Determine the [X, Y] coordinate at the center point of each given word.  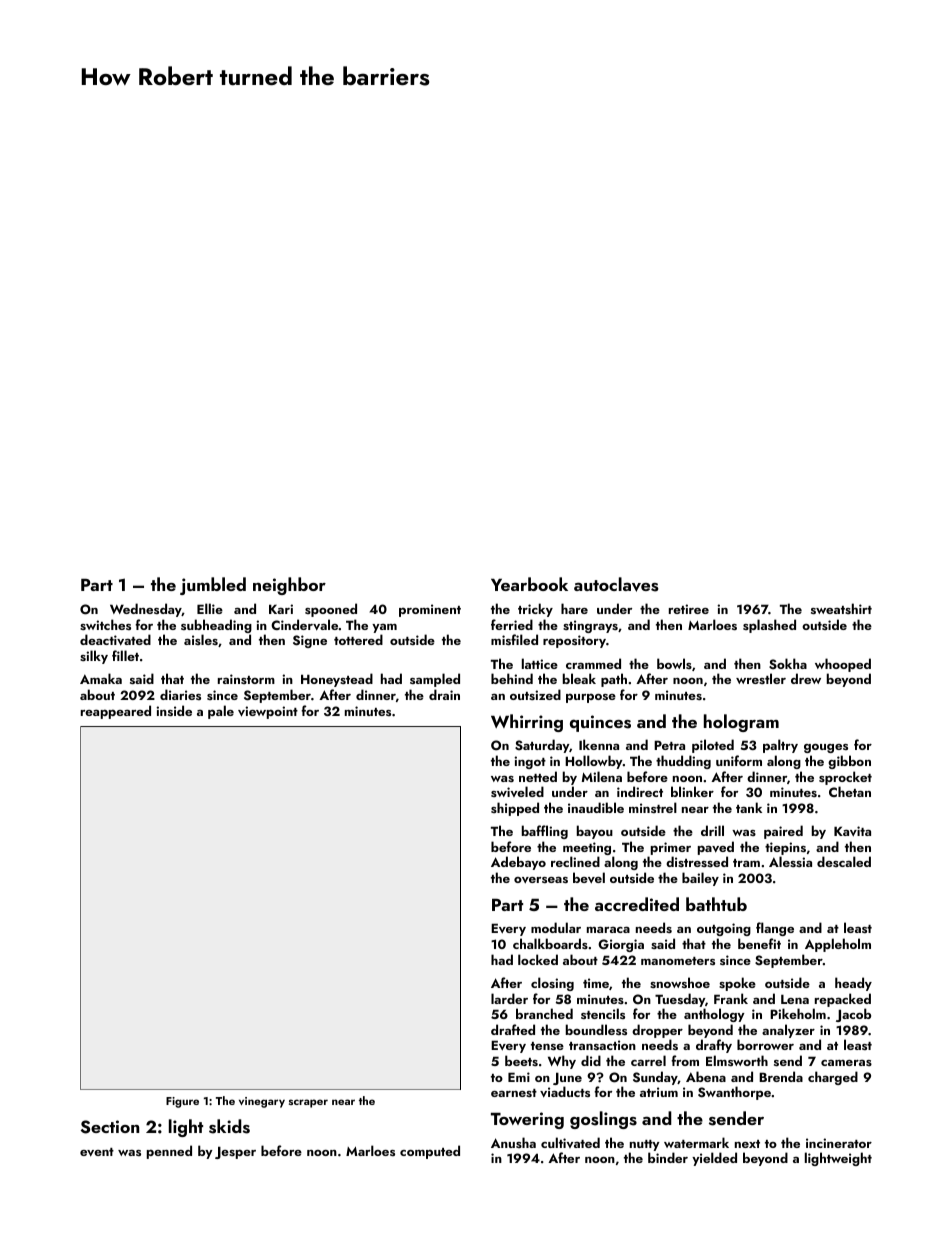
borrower [765, 1044]
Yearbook [529, 584]
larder [509, 998]
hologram [741, 723]
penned [169, 1152]
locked [538, 959]
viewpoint [268, 712]
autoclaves [616, 584]
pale [221, 712]
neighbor [289, 586]
